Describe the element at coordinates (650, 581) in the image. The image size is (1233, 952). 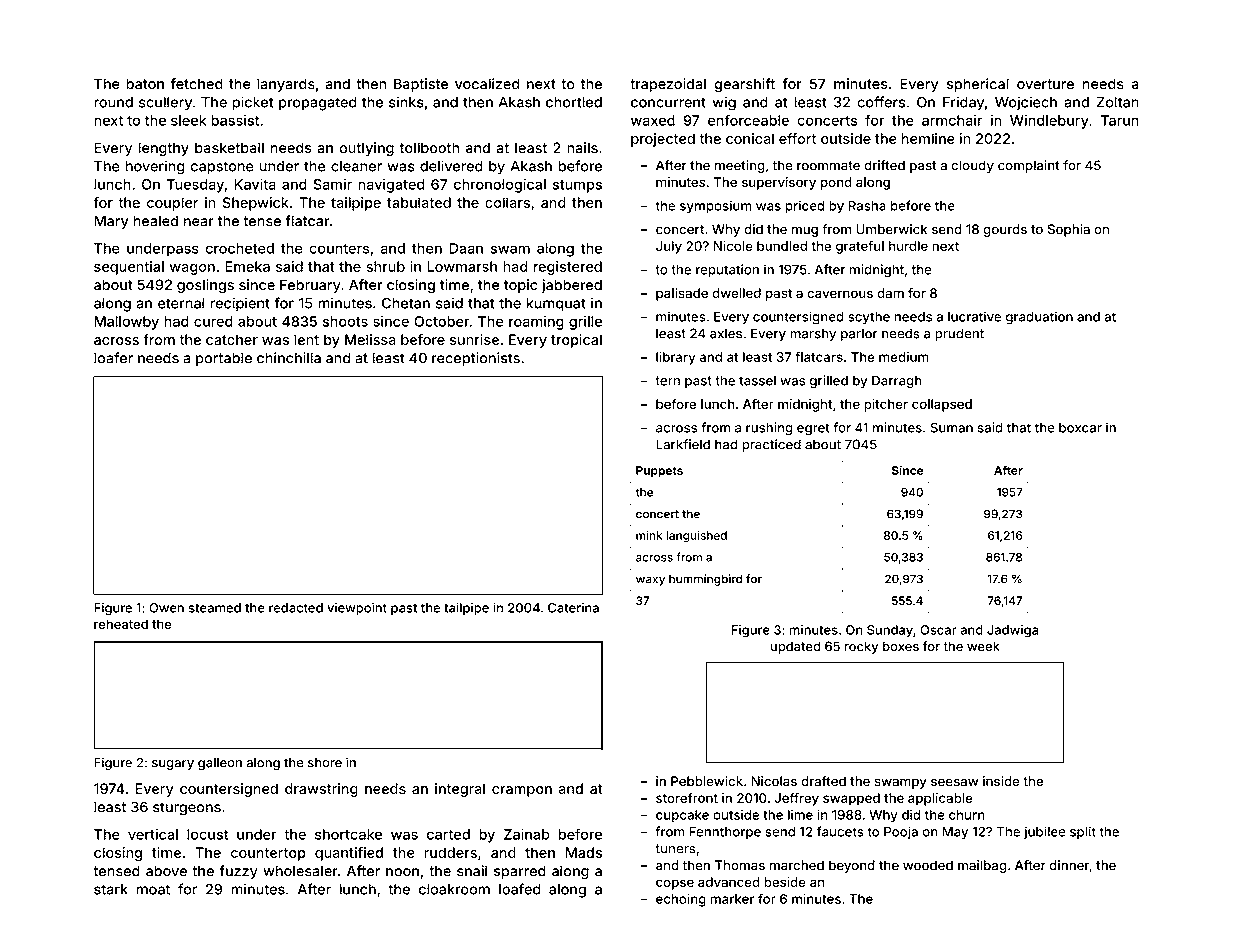
I see `waxy` at that location.
